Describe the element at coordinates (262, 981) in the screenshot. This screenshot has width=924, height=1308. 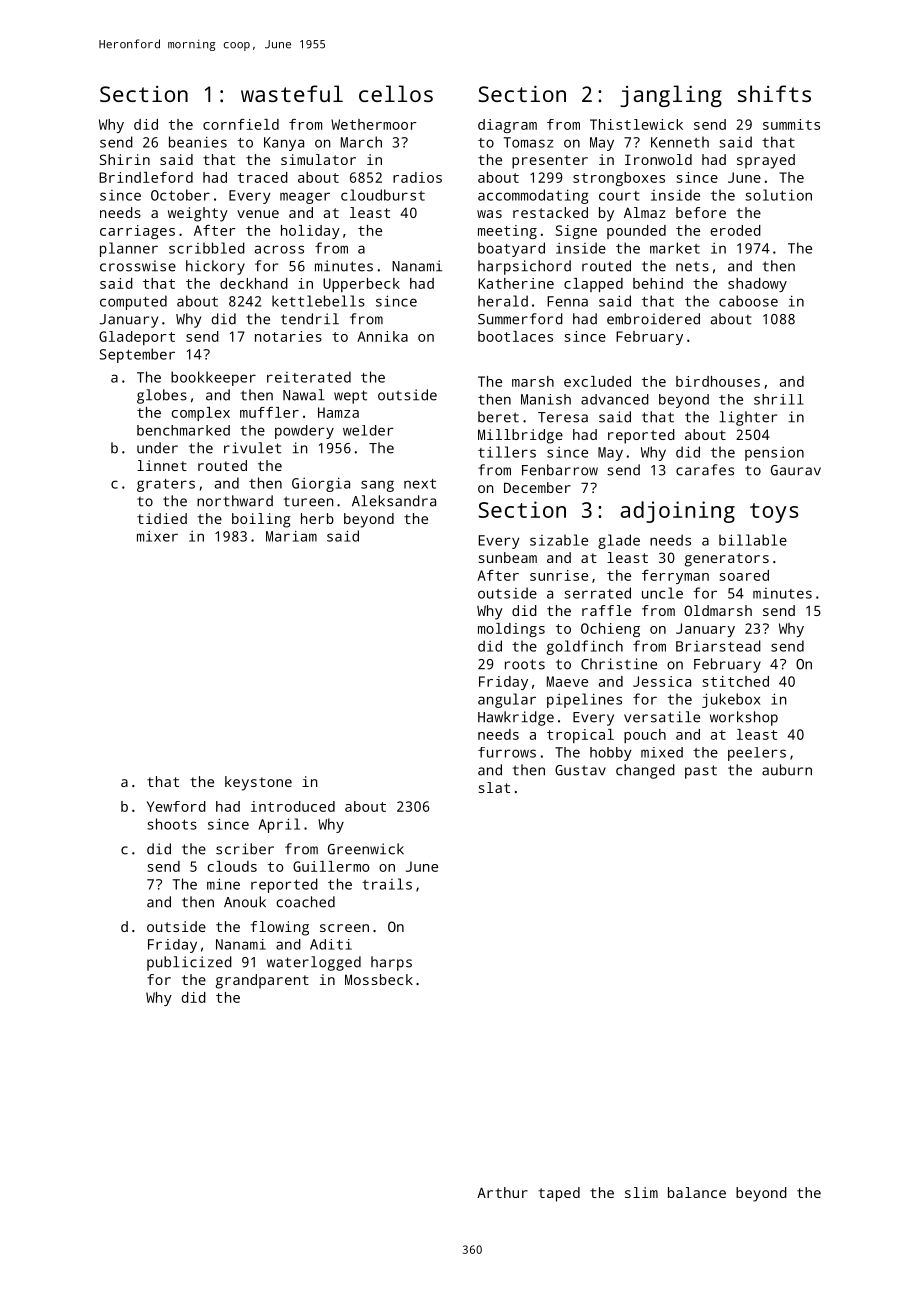
I see `grandparent` at that location.
